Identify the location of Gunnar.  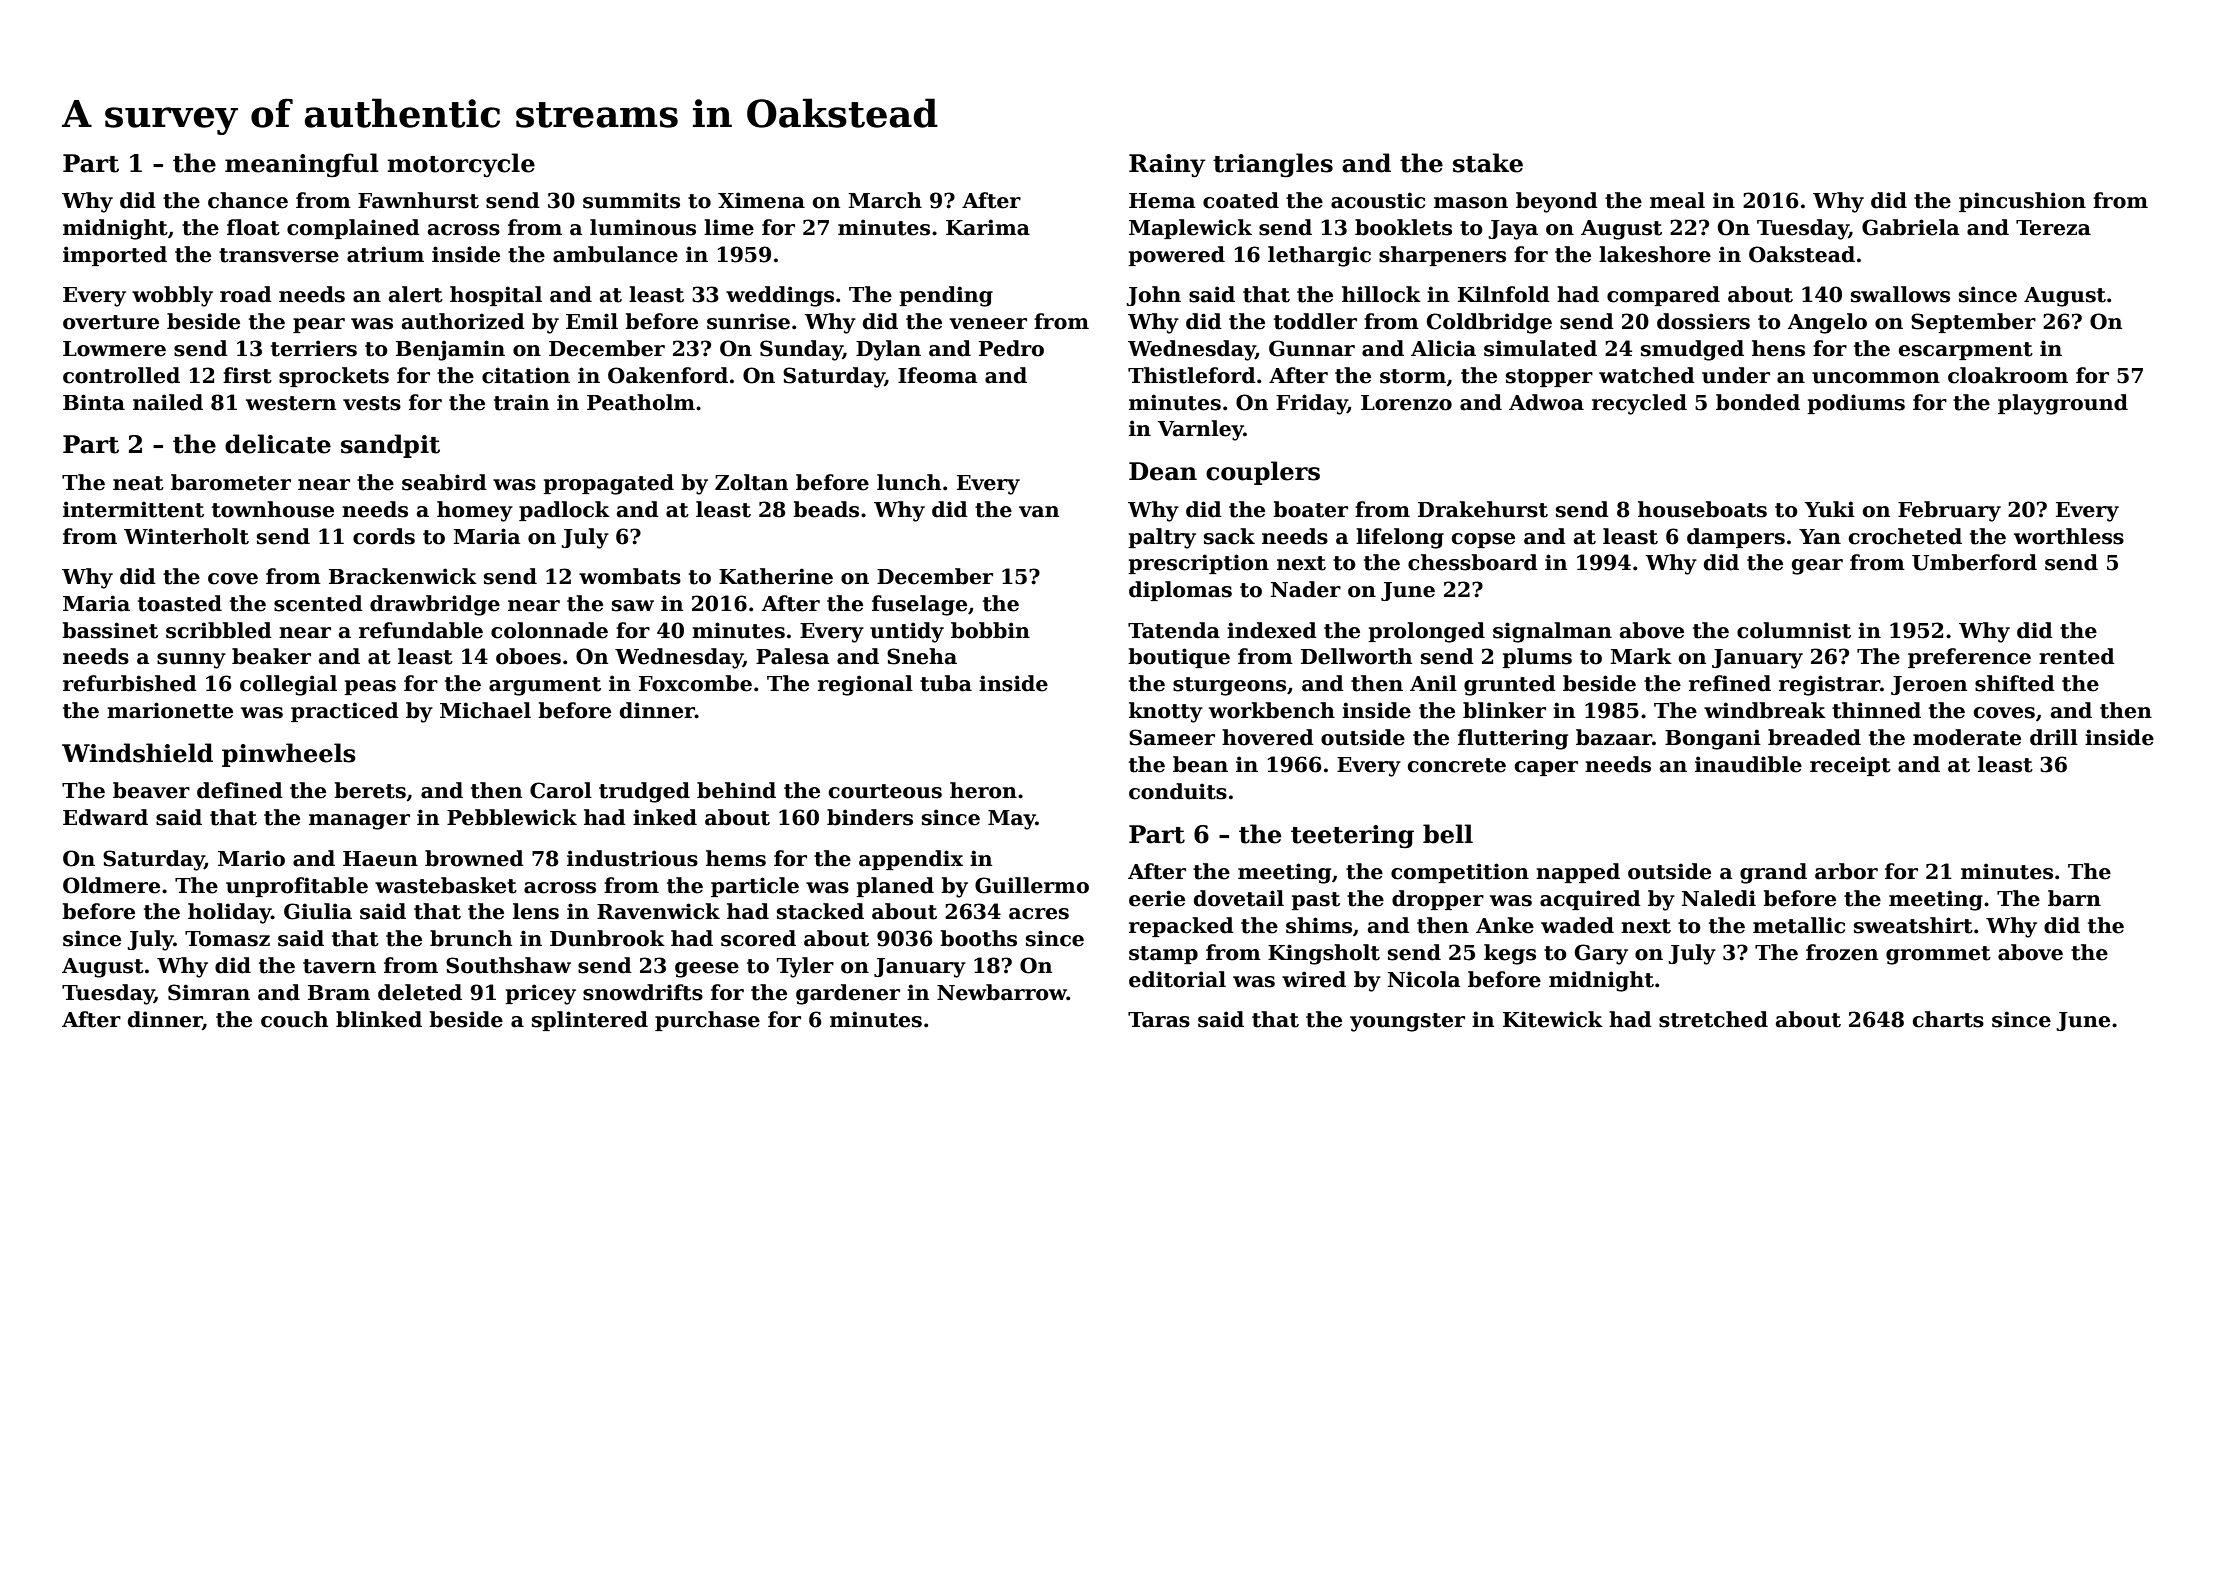
(1312, 348).
